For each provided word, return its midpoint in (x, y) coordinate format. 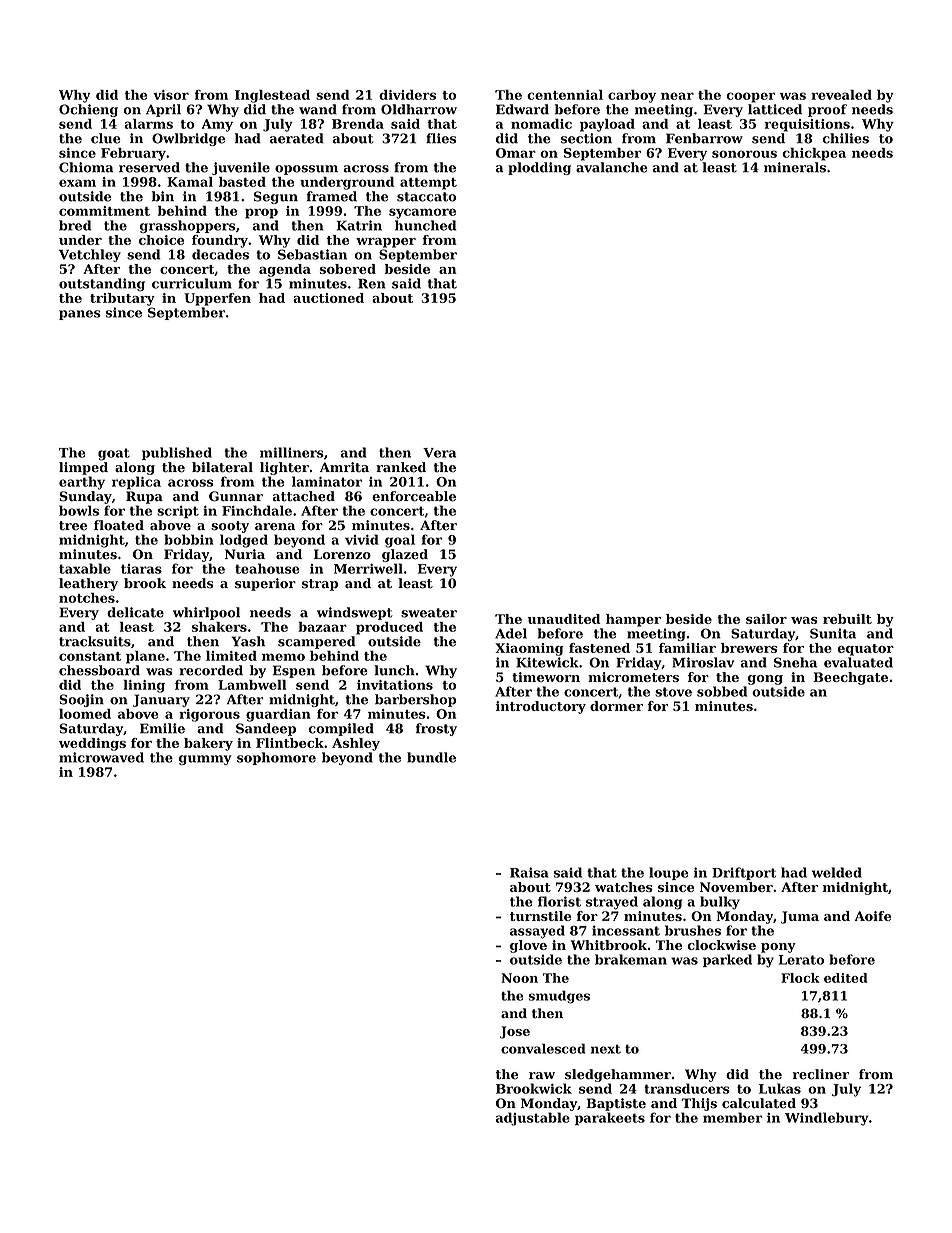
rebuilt (847, 619)
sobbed (722, 691)
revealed (841, 95)
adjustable (533, 1119)
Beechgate (850, 678)
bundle (431, 757)
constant (90, 656)
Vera (439, 453)
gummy (205, 760)
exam (77, 183)
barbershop (415, 700)
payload (607, 125)
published (177, 453)
